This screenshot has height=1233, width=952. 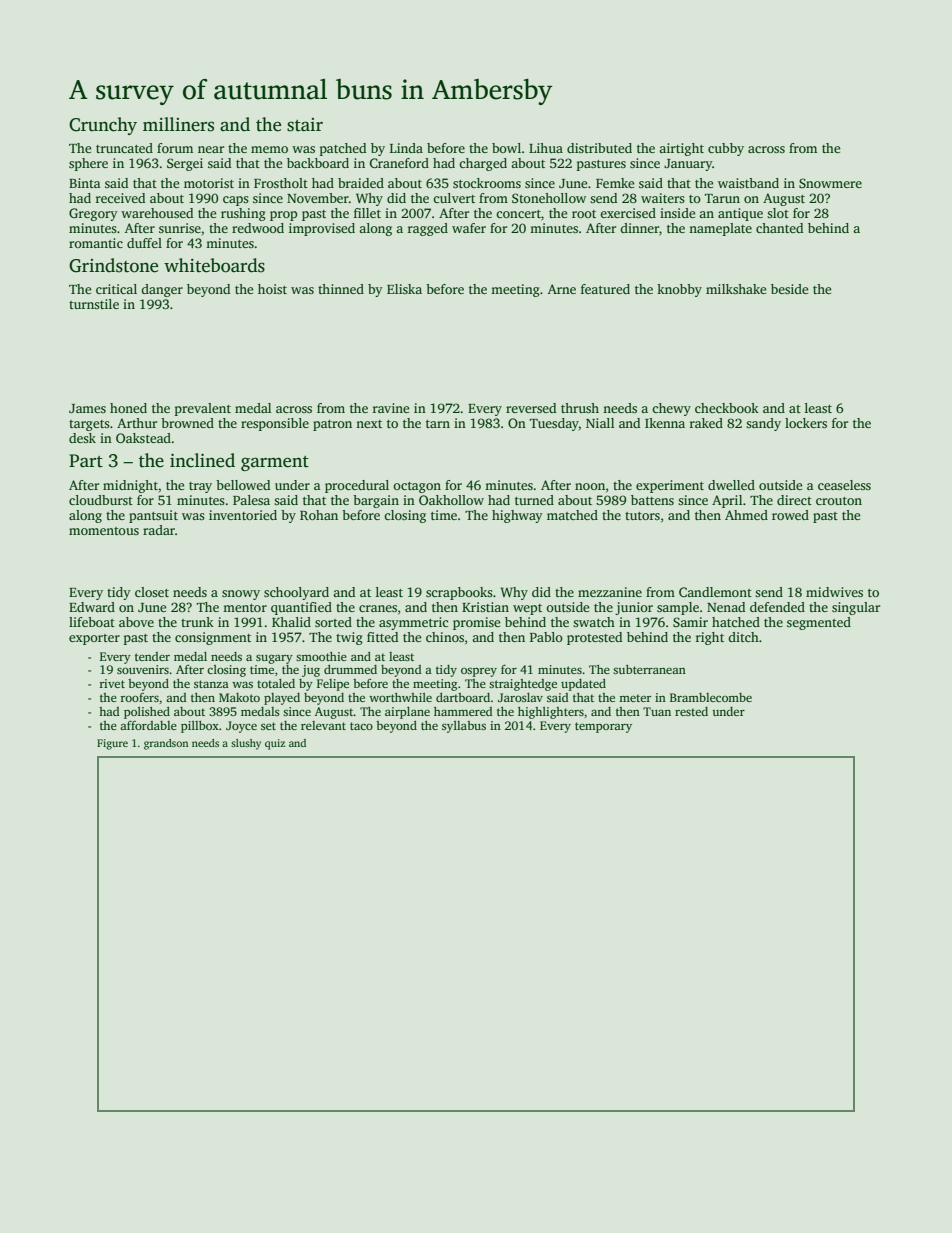 What do you see at coordinates (275, 744) in the screenshot?
I see `quiz` at bounding box center [275, 744].
